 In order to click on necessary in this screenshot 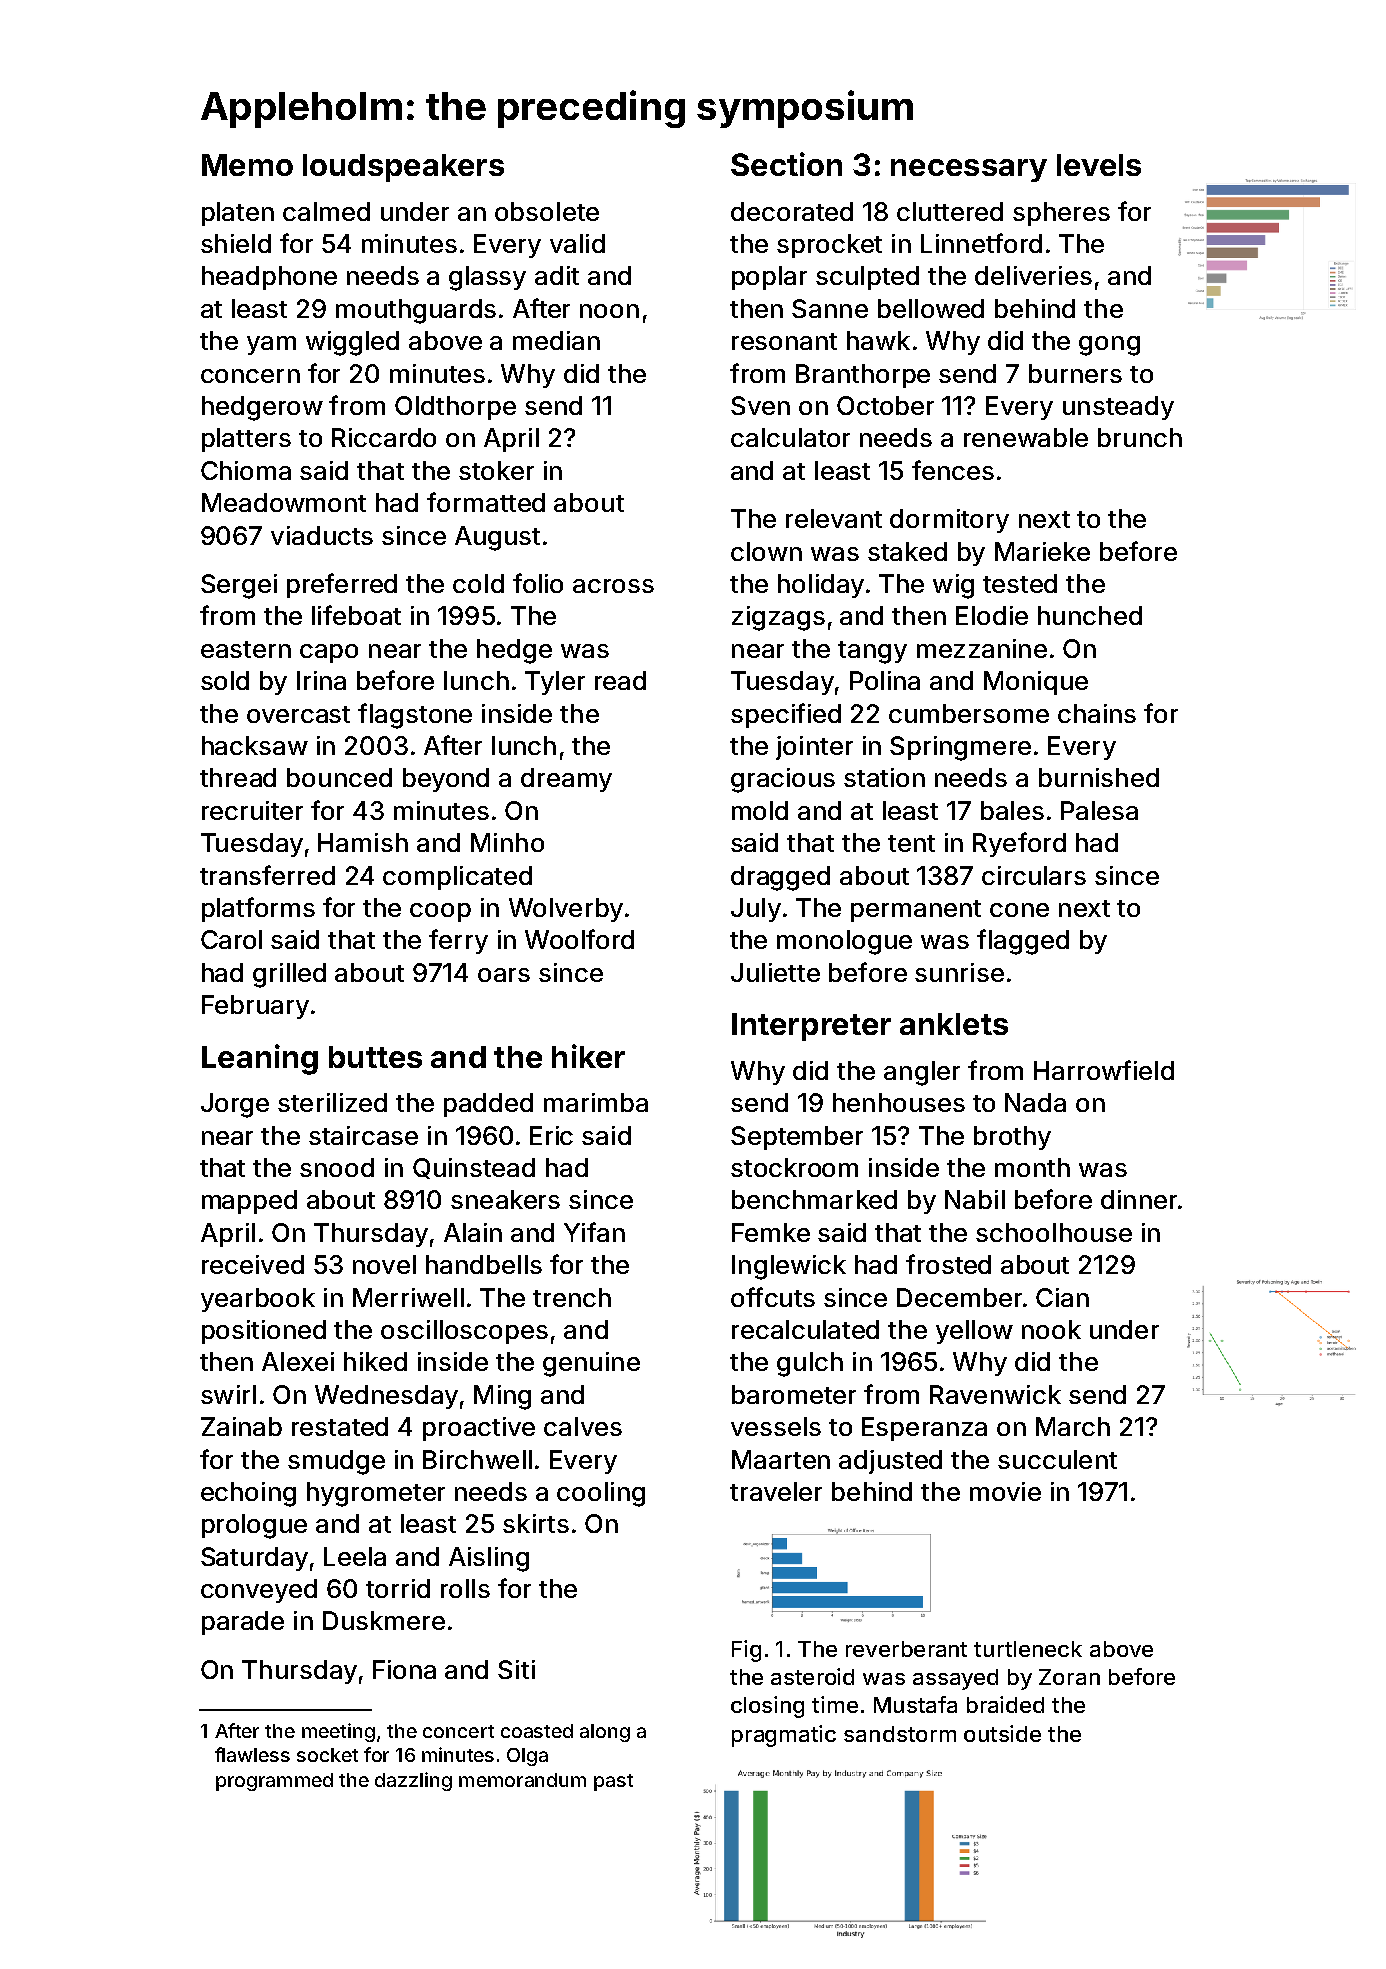, I will do `click(969, 170)`.
